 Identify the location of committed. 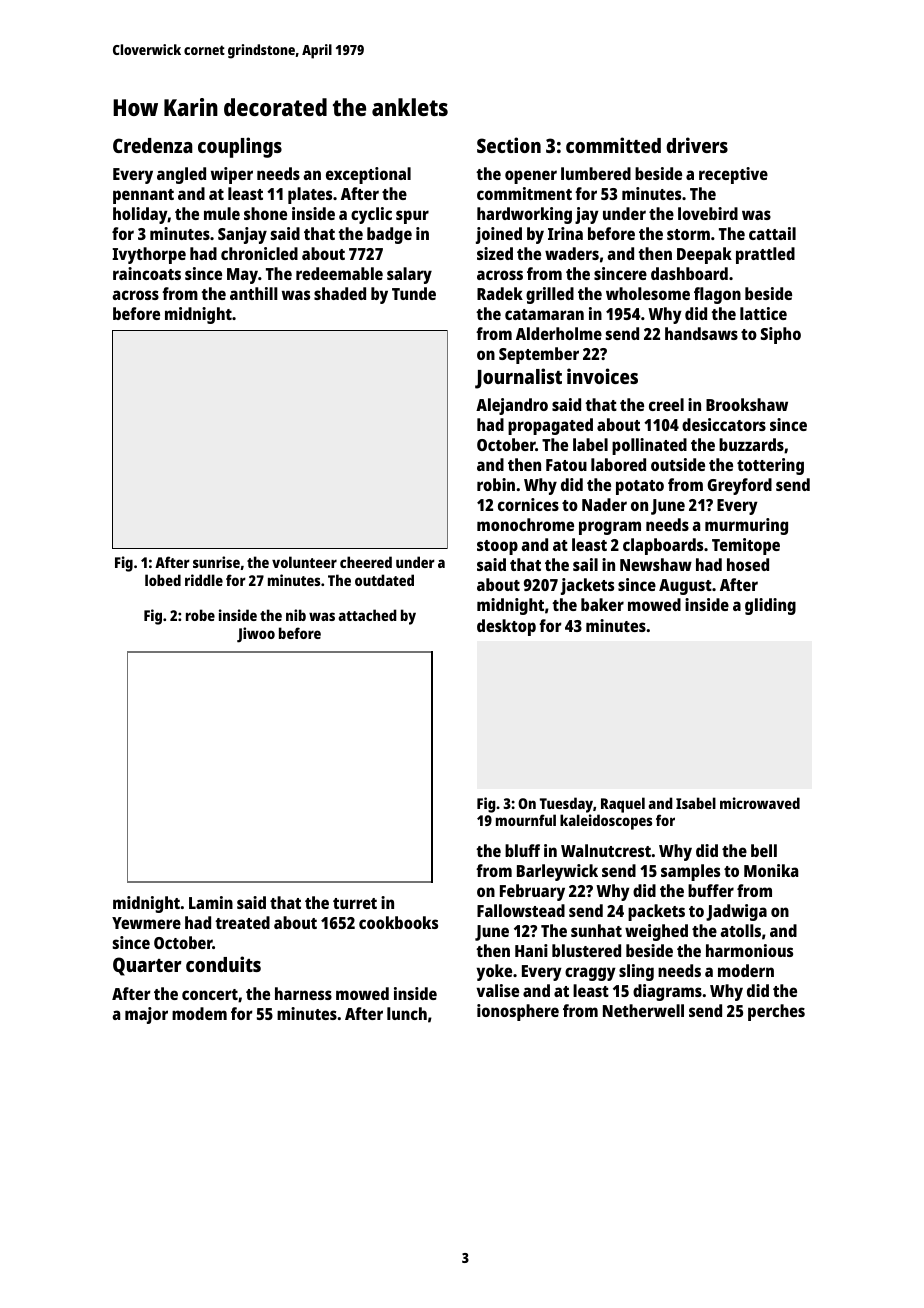
(613, 145).
